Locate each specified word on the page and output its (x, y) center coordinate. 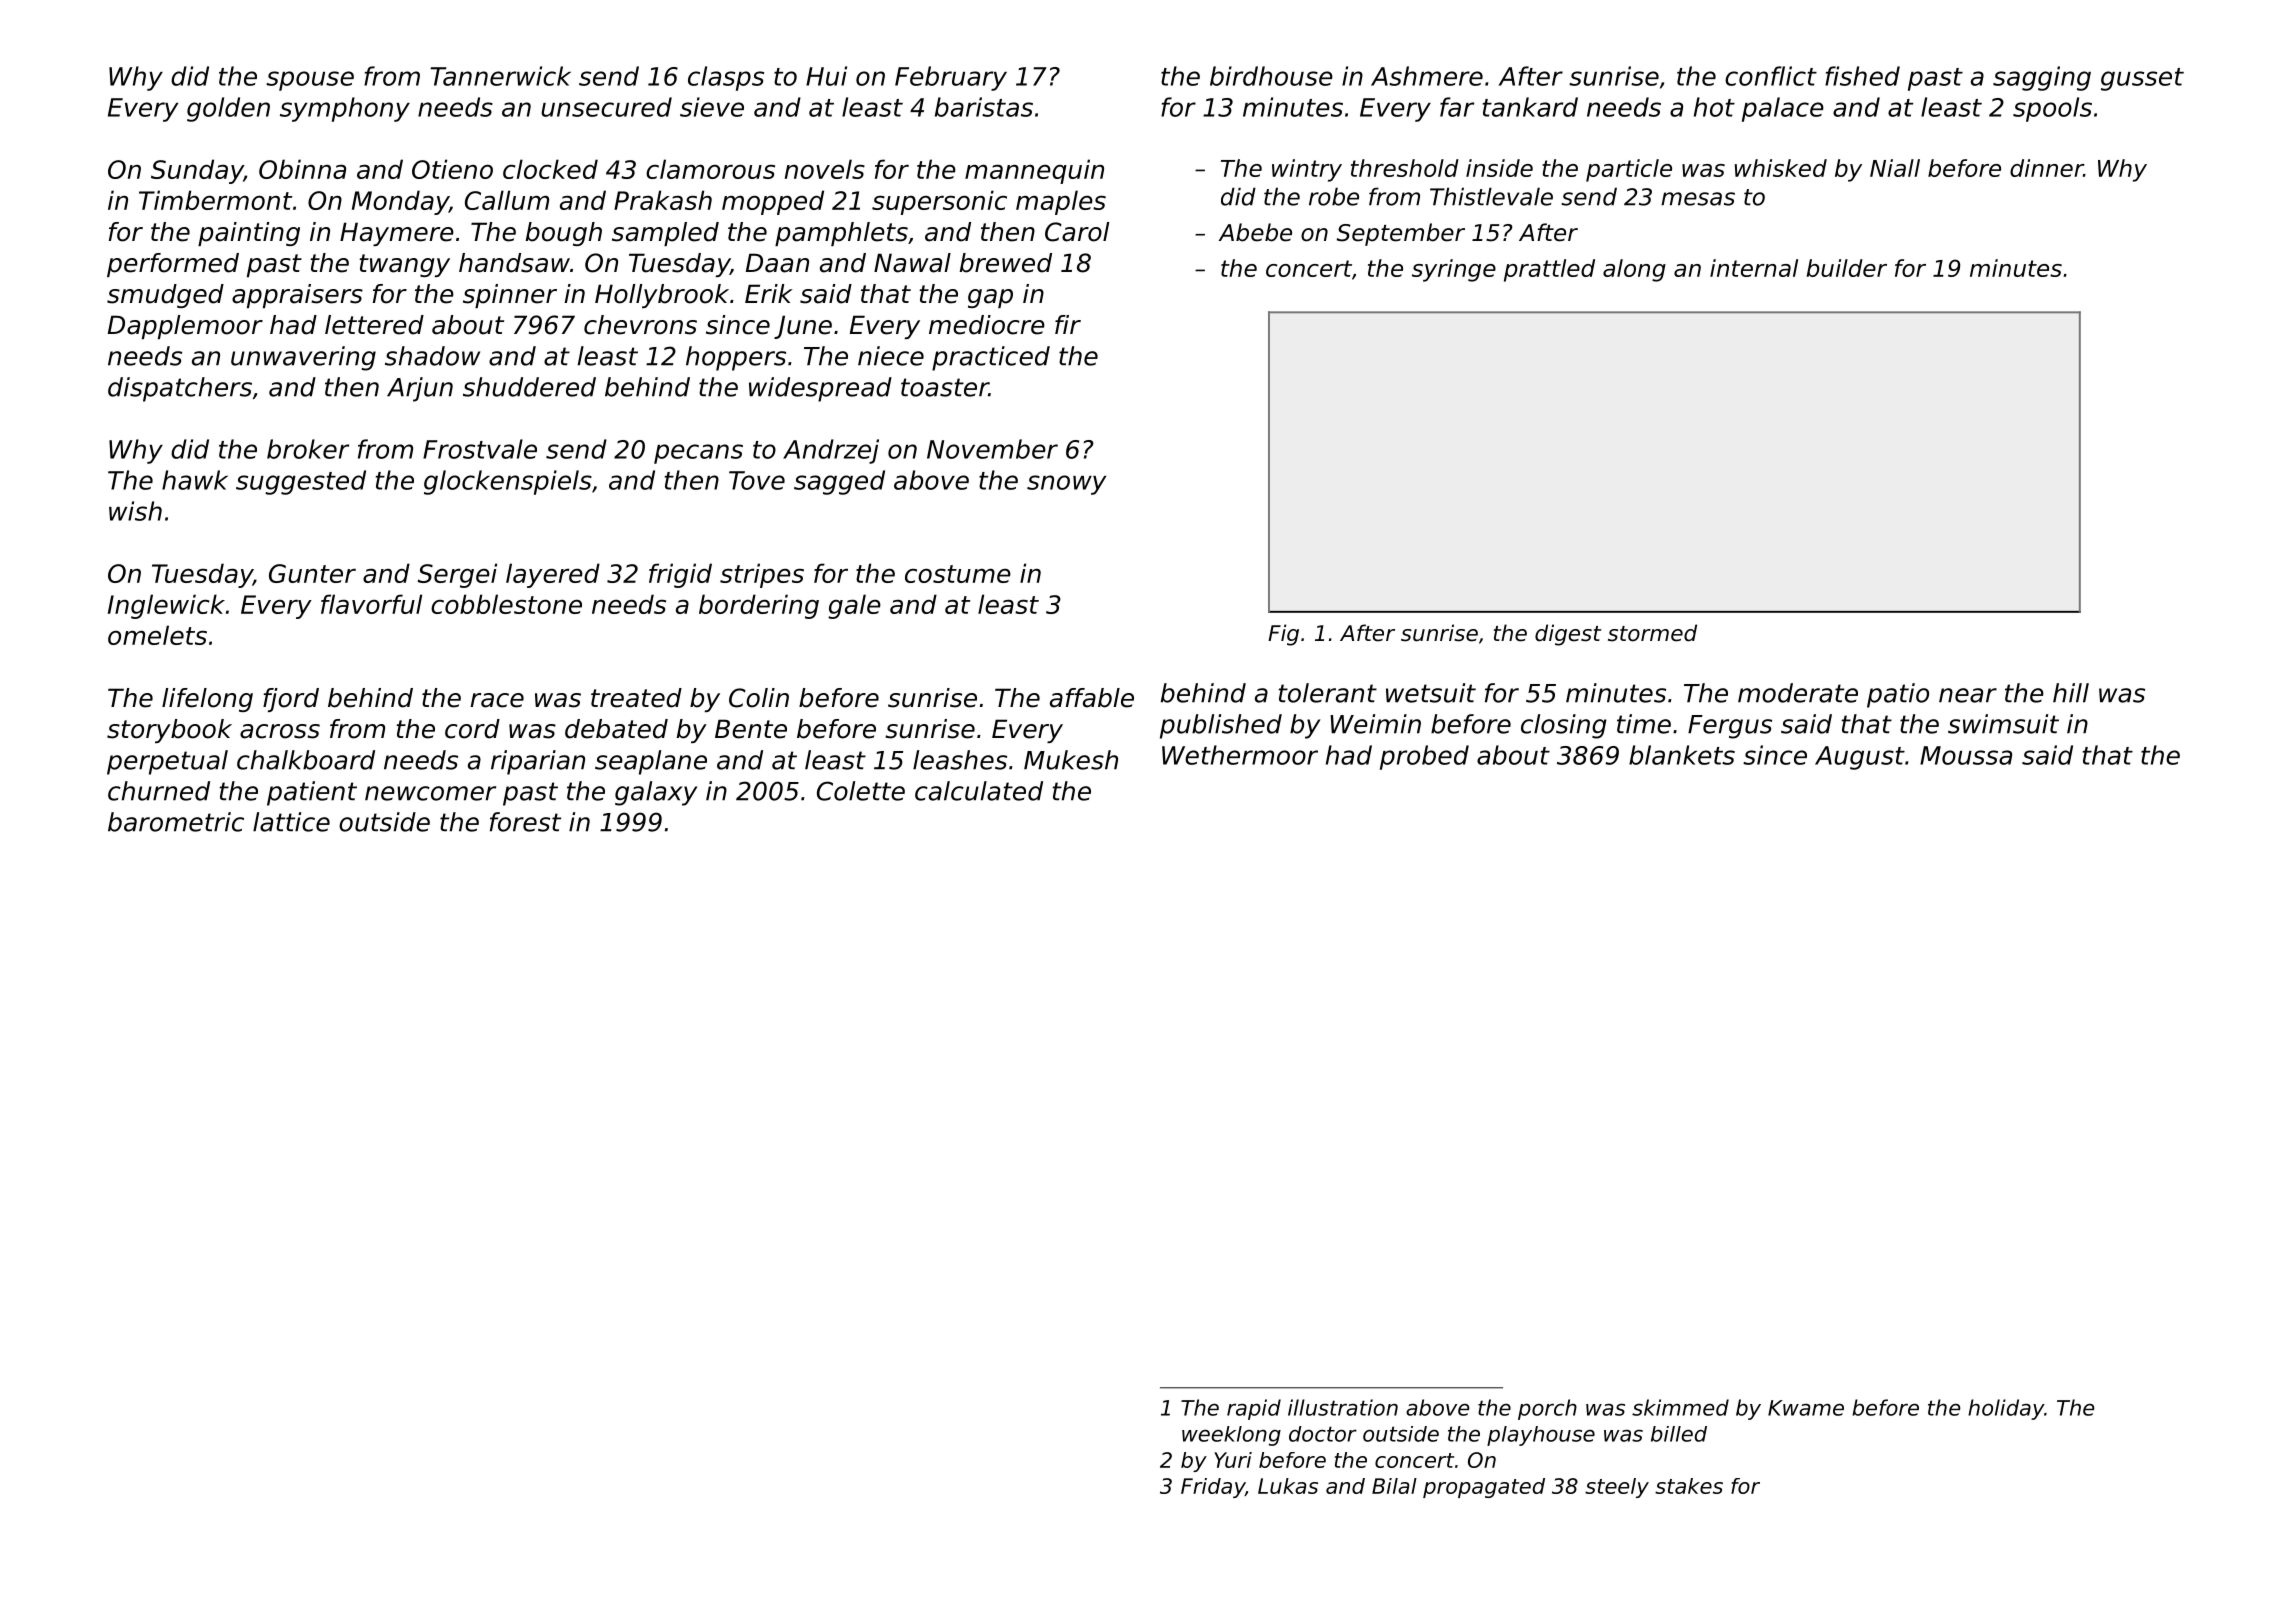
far (1457, 107)
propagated (1484, 1488)
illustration (1343, 1407)
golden (228, 109)
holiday (2006, 1409)
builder (1846, 268)
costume (958, 574)
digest (1568, 635)
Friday (1213, 1488)
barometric (176, 822)
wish (135, 511)
